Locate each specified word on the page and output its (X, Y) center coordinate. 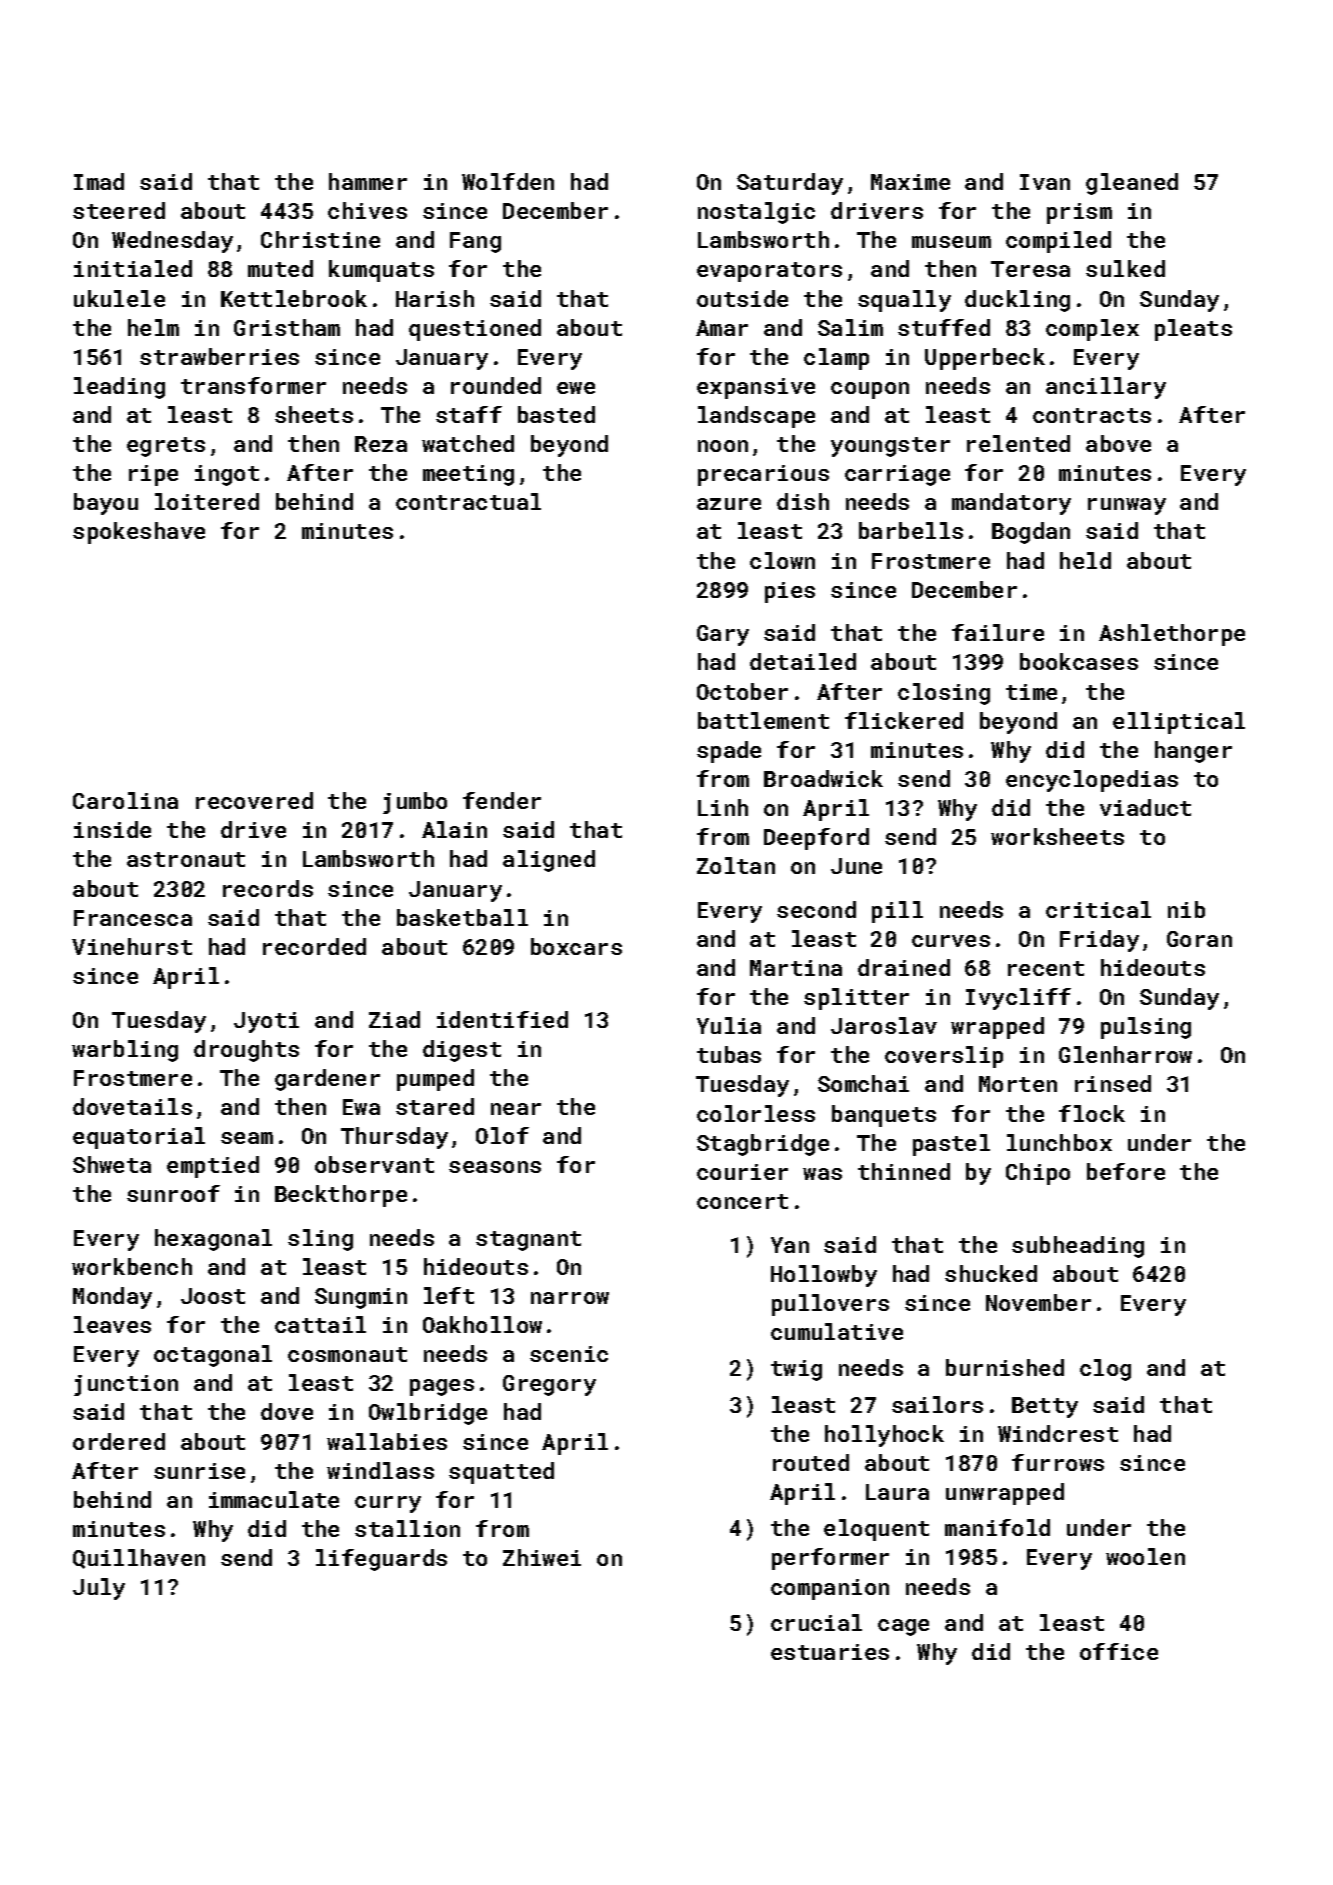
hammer (368, 181)
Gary (723, 635)
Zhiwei (542, 1557)
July (99, 1589)
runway (1127, 506)
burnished (1005, 1367)
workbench (132, 1266)
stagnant (528, 1241)
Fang (475, 242)
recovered (254, 800)
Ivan (1045, 182)
